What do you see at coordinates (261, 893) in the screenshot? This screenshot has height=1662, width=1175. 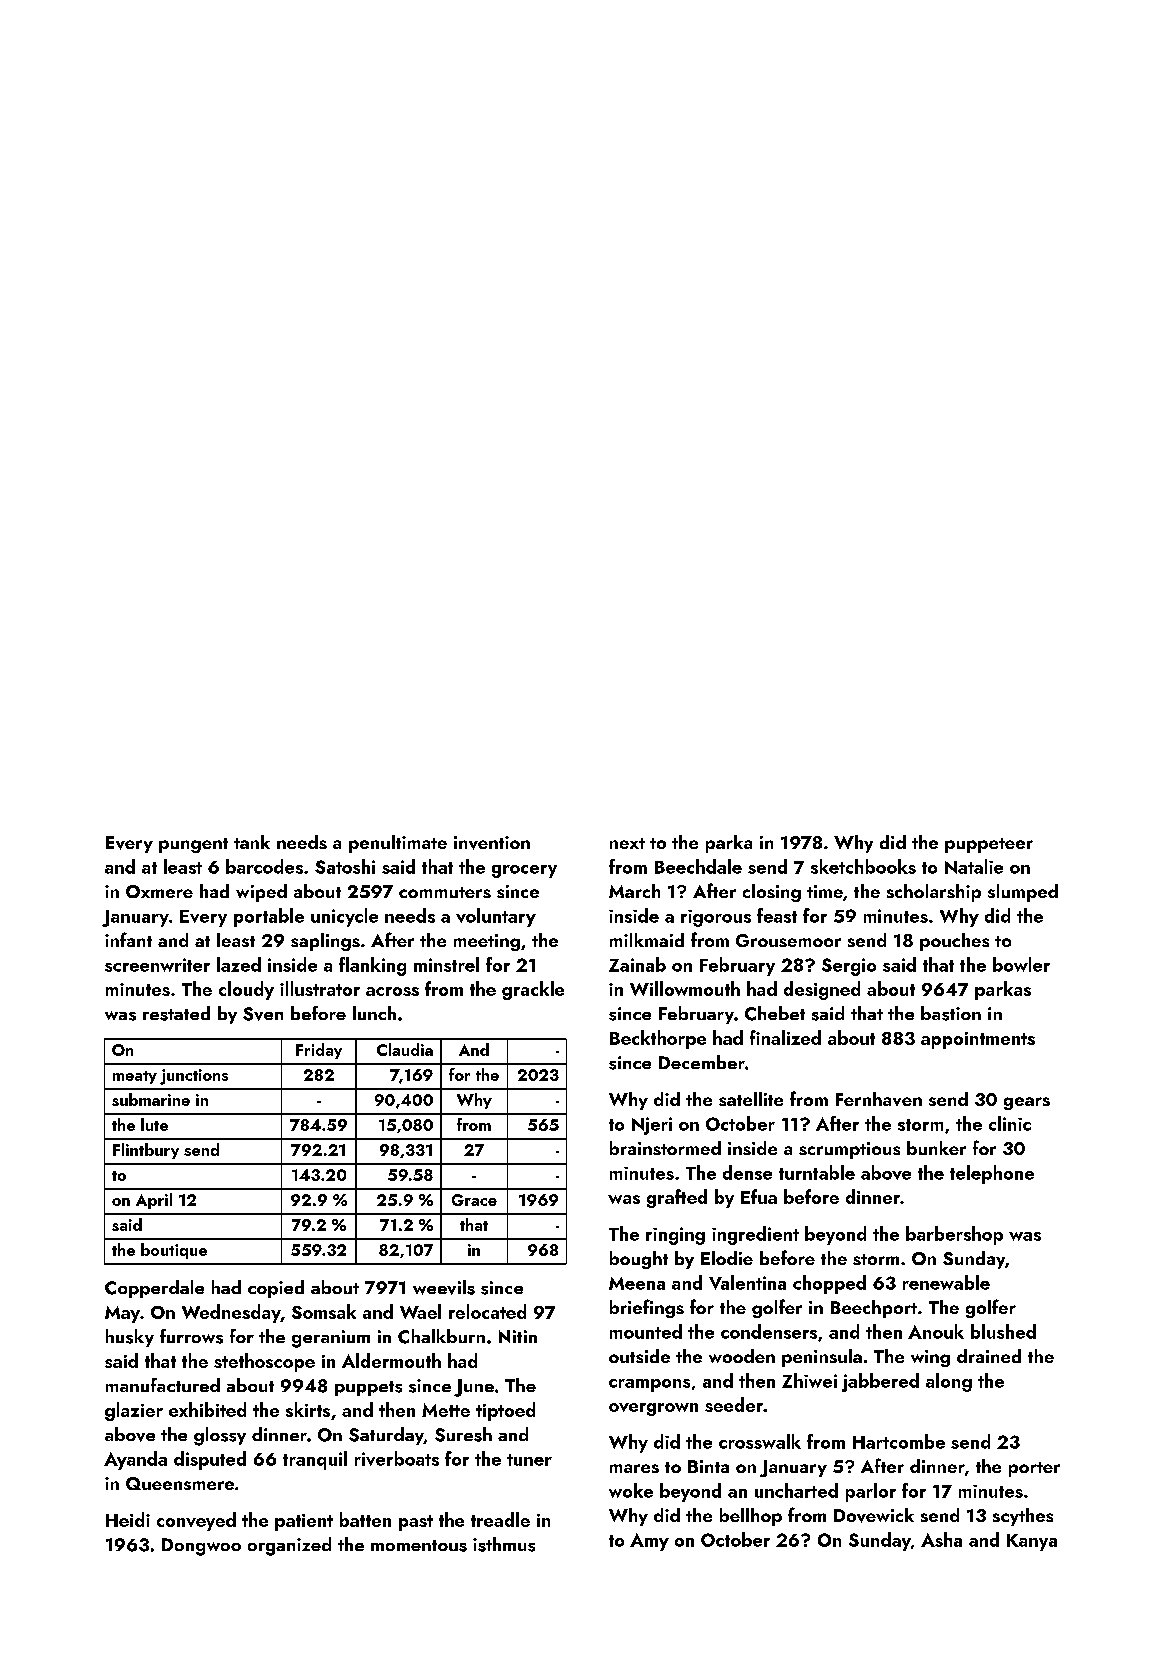 I see `wiped` at bounding box center [261, 893].
